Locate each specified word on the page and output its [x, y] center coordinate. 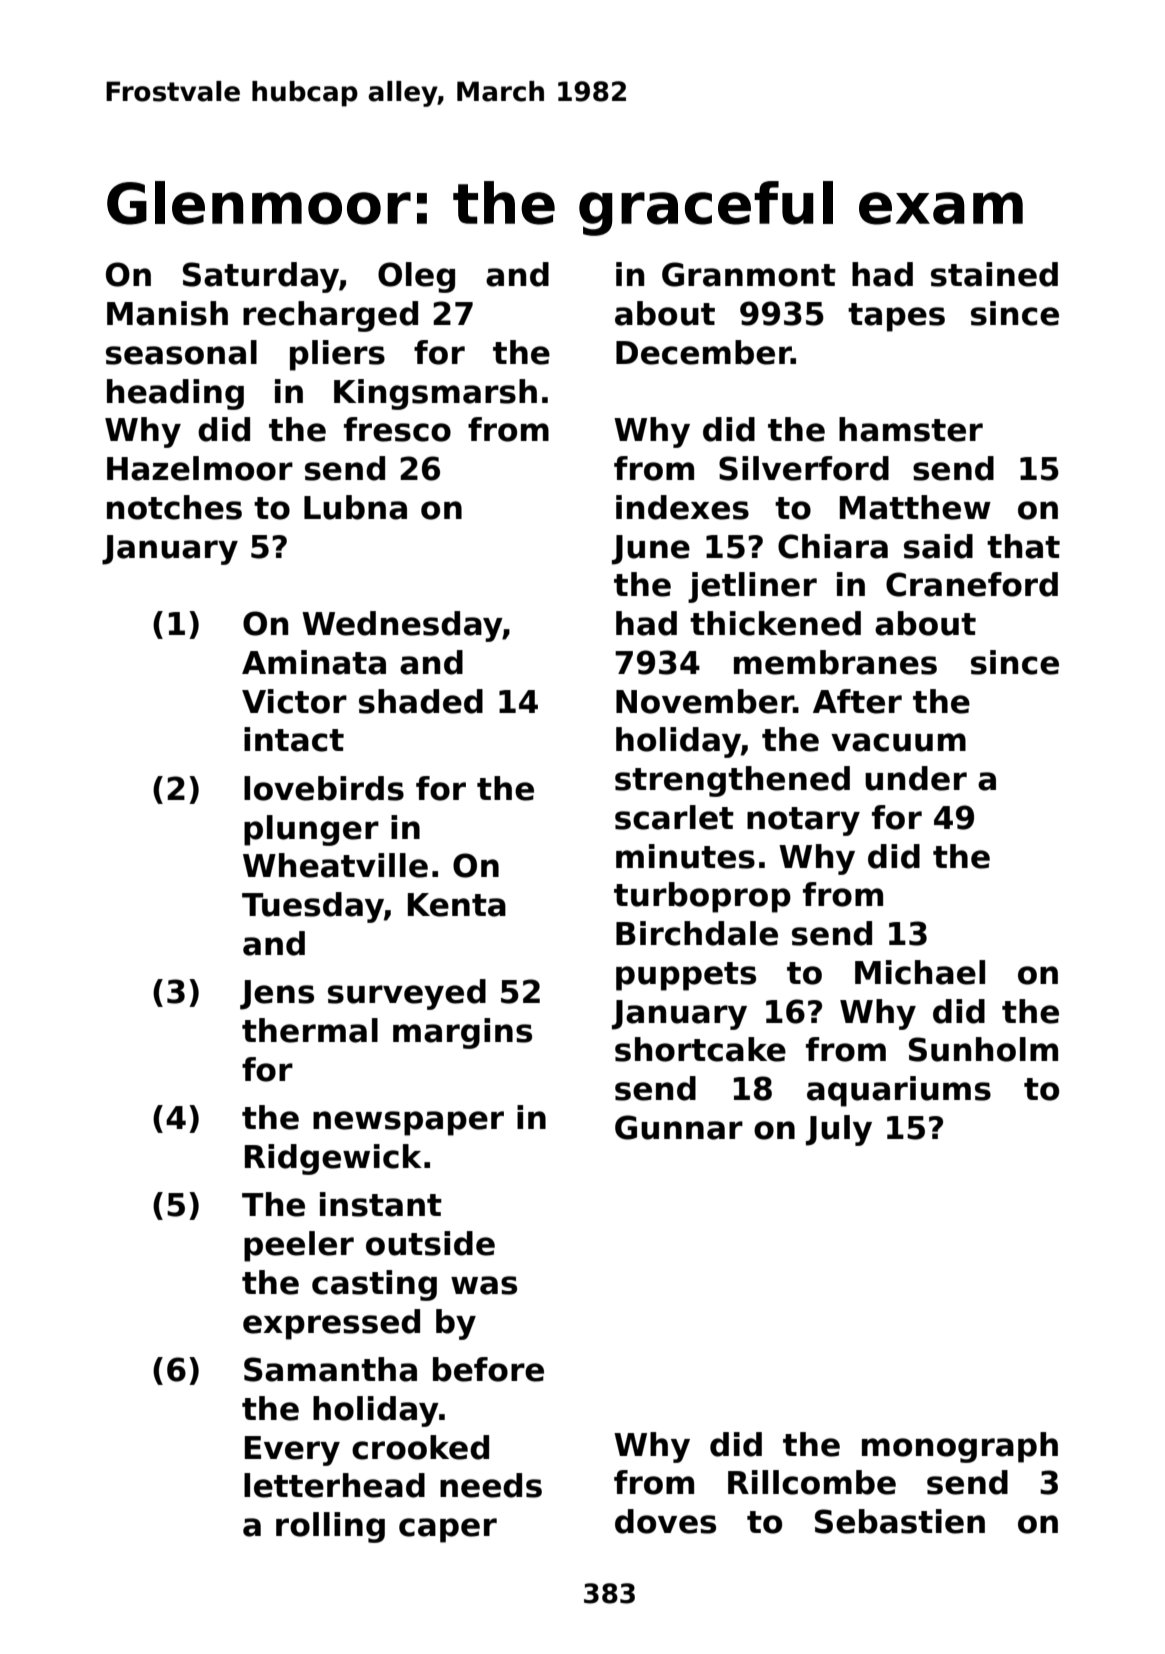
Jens [277, 995]
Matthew [915, 507]
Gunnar [679, 1127]
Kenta [457, 905]
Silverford [804, 468]
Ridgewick [333, 1159]
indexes [682, 507]
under [916, 778]
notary [803, 821]
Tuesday [313, 907]
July [839, 1130]
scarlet [674, 817]
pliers [337, 355]
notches [174, 507]
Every [292, 1451]
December [703, 352]
